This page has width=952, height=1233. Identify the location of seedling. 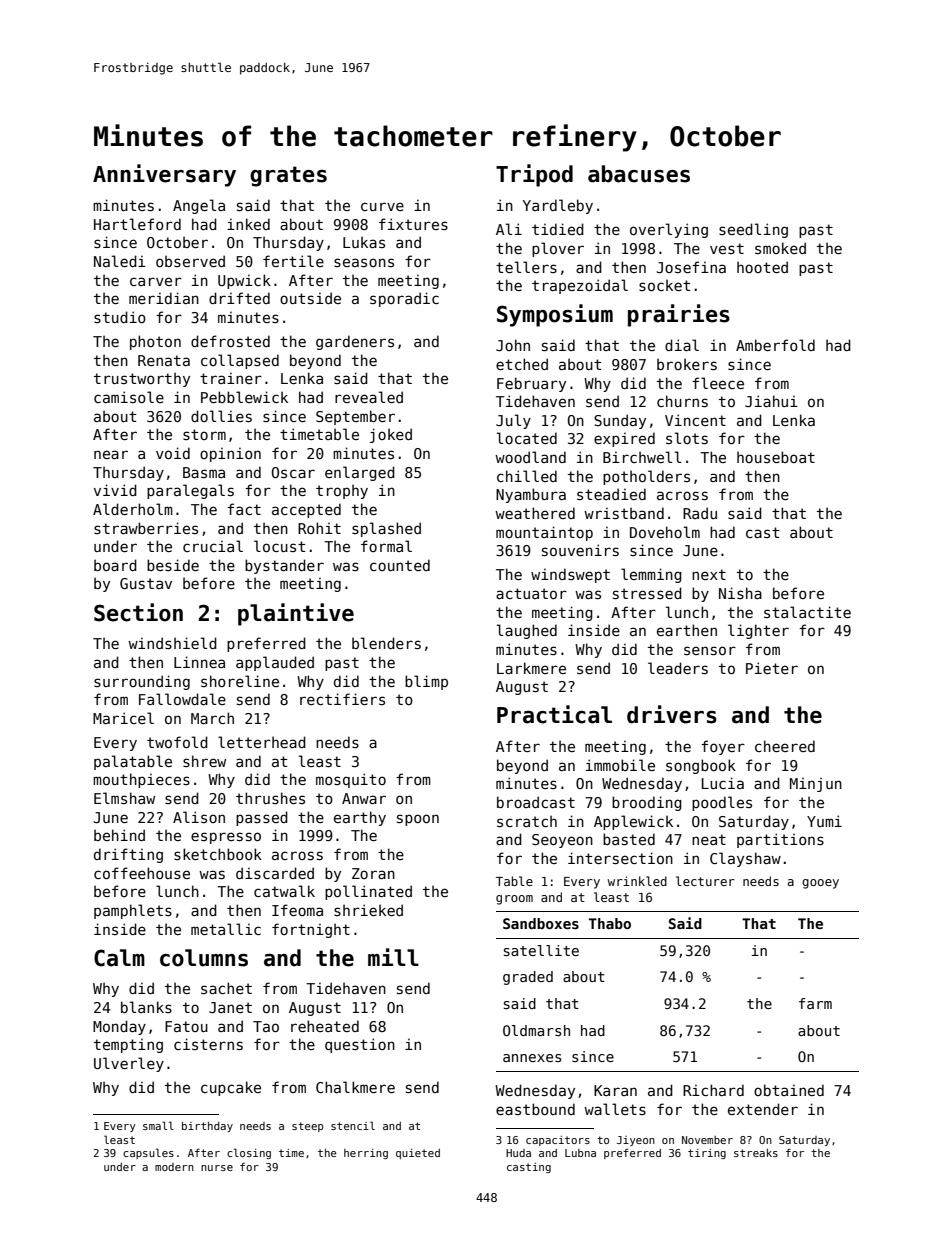
(753, 230).
